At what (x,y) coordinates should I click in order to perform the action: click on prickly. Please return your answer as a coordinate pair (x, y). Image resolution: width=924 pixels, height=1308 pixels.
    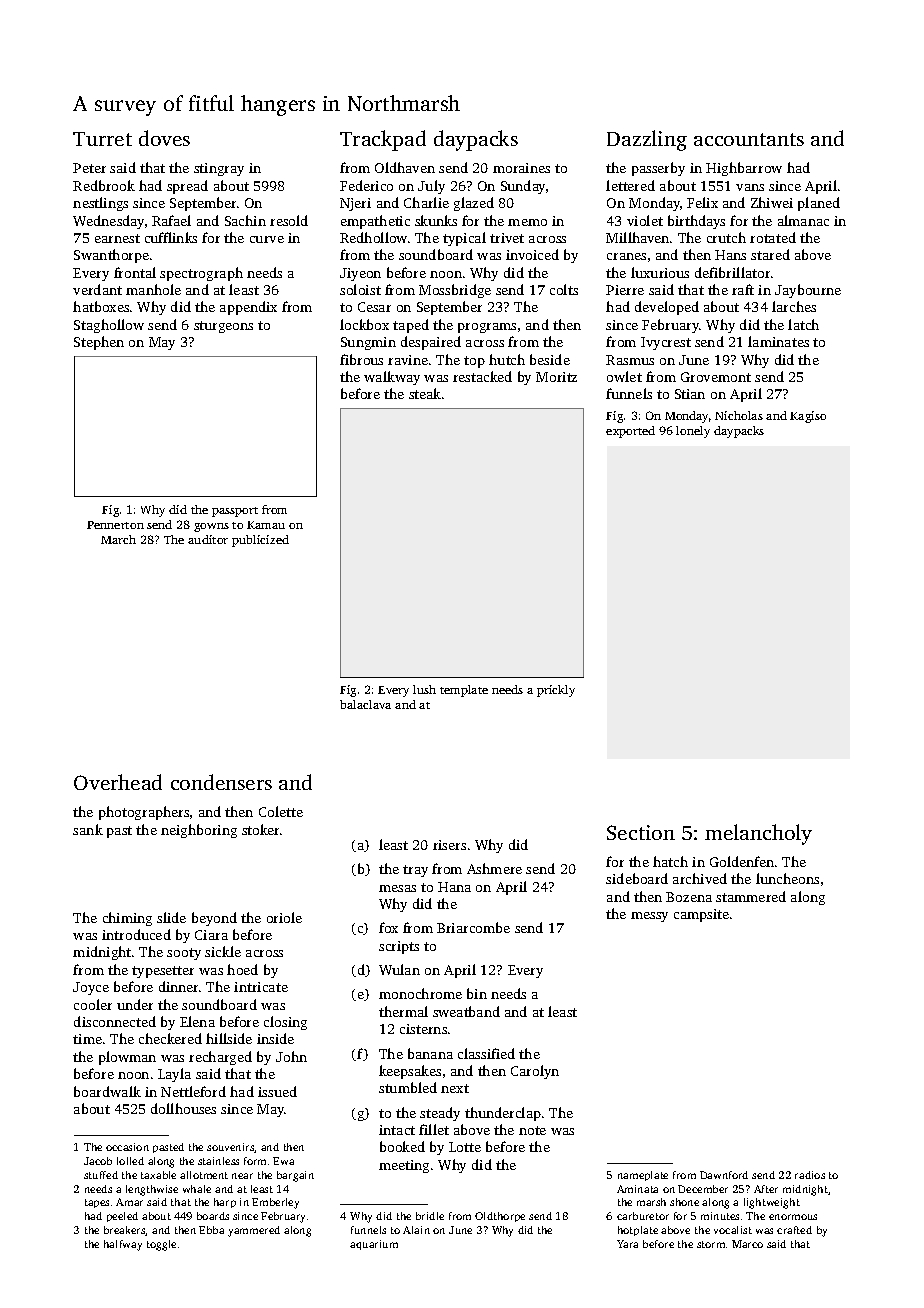
    Looking at the image, I should click on (556, 691).
